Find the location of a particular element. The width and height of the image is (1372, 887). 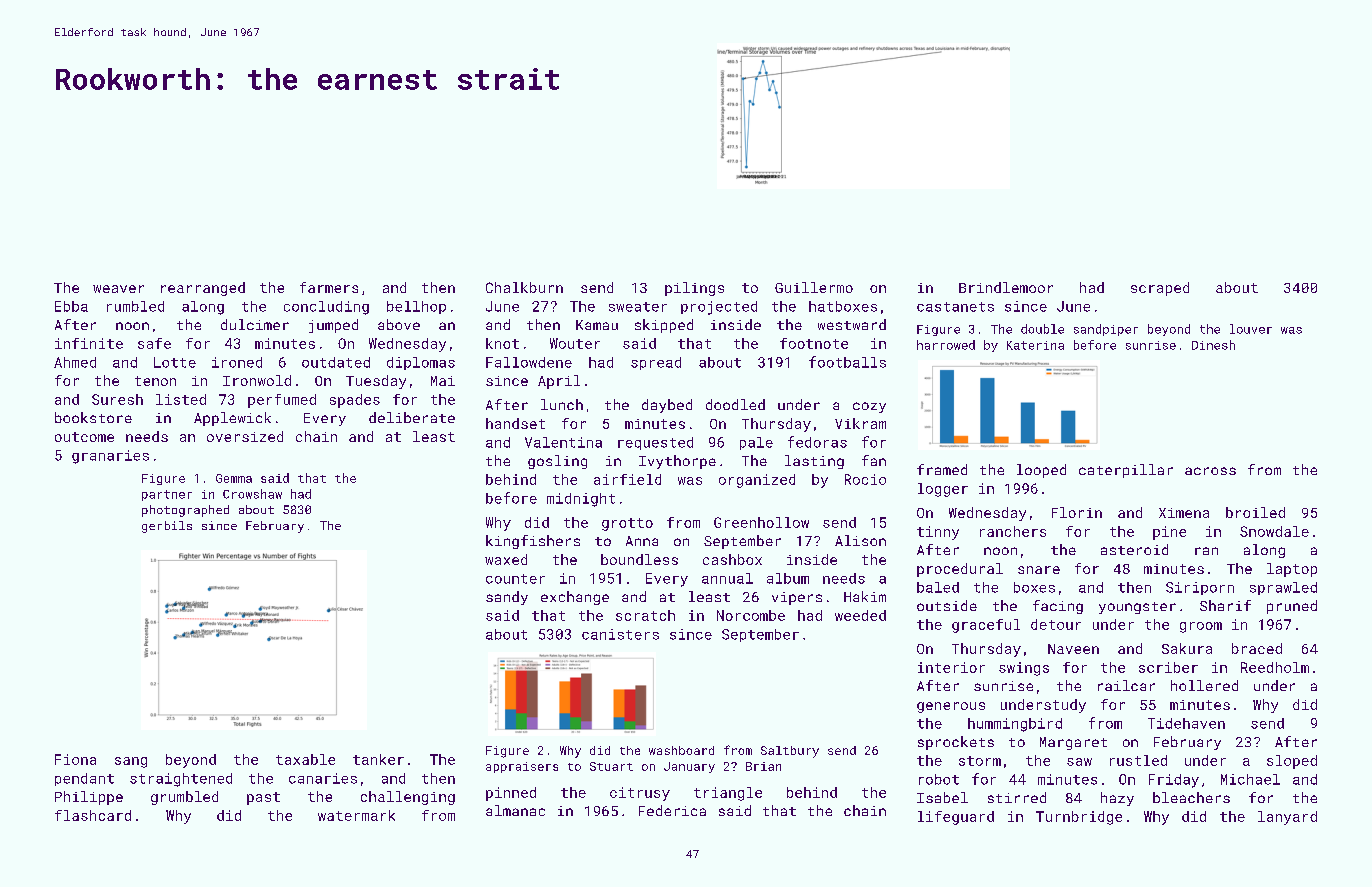

taxable is located at coordinates (305, 759).
